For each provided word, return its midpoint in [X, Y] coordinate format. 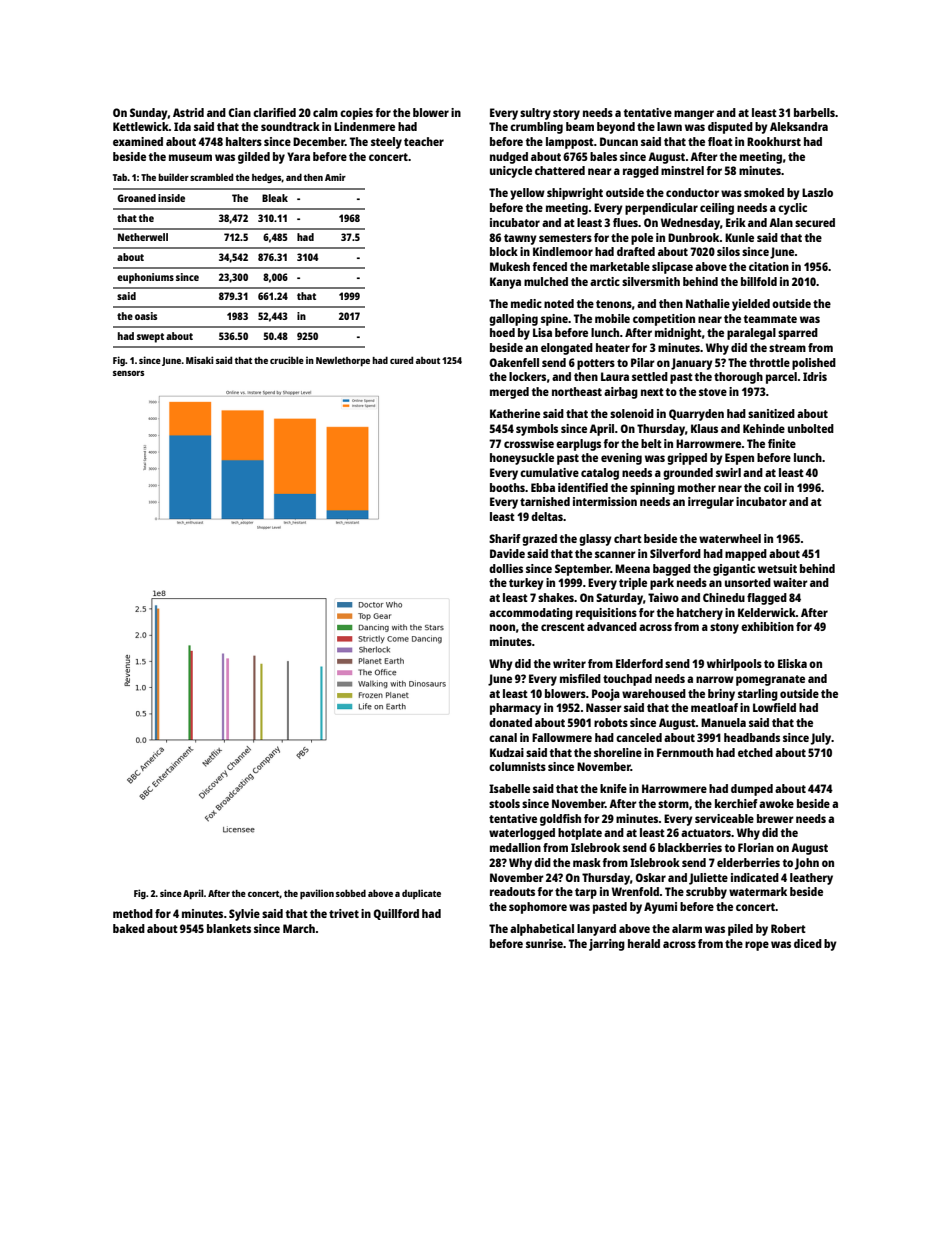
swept [150, 338]
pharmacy [515, 709]
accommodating [531, 614]
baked [129, 928]
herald [644, 943]
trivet [344, 913]
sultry [535, 114]
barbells [814, 112]
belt [651, 443]
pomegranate [770, 680]
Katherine [515, 413]
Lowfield [774, 707]
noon [502, 627]
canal [503, 737]
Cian [239, 112]
